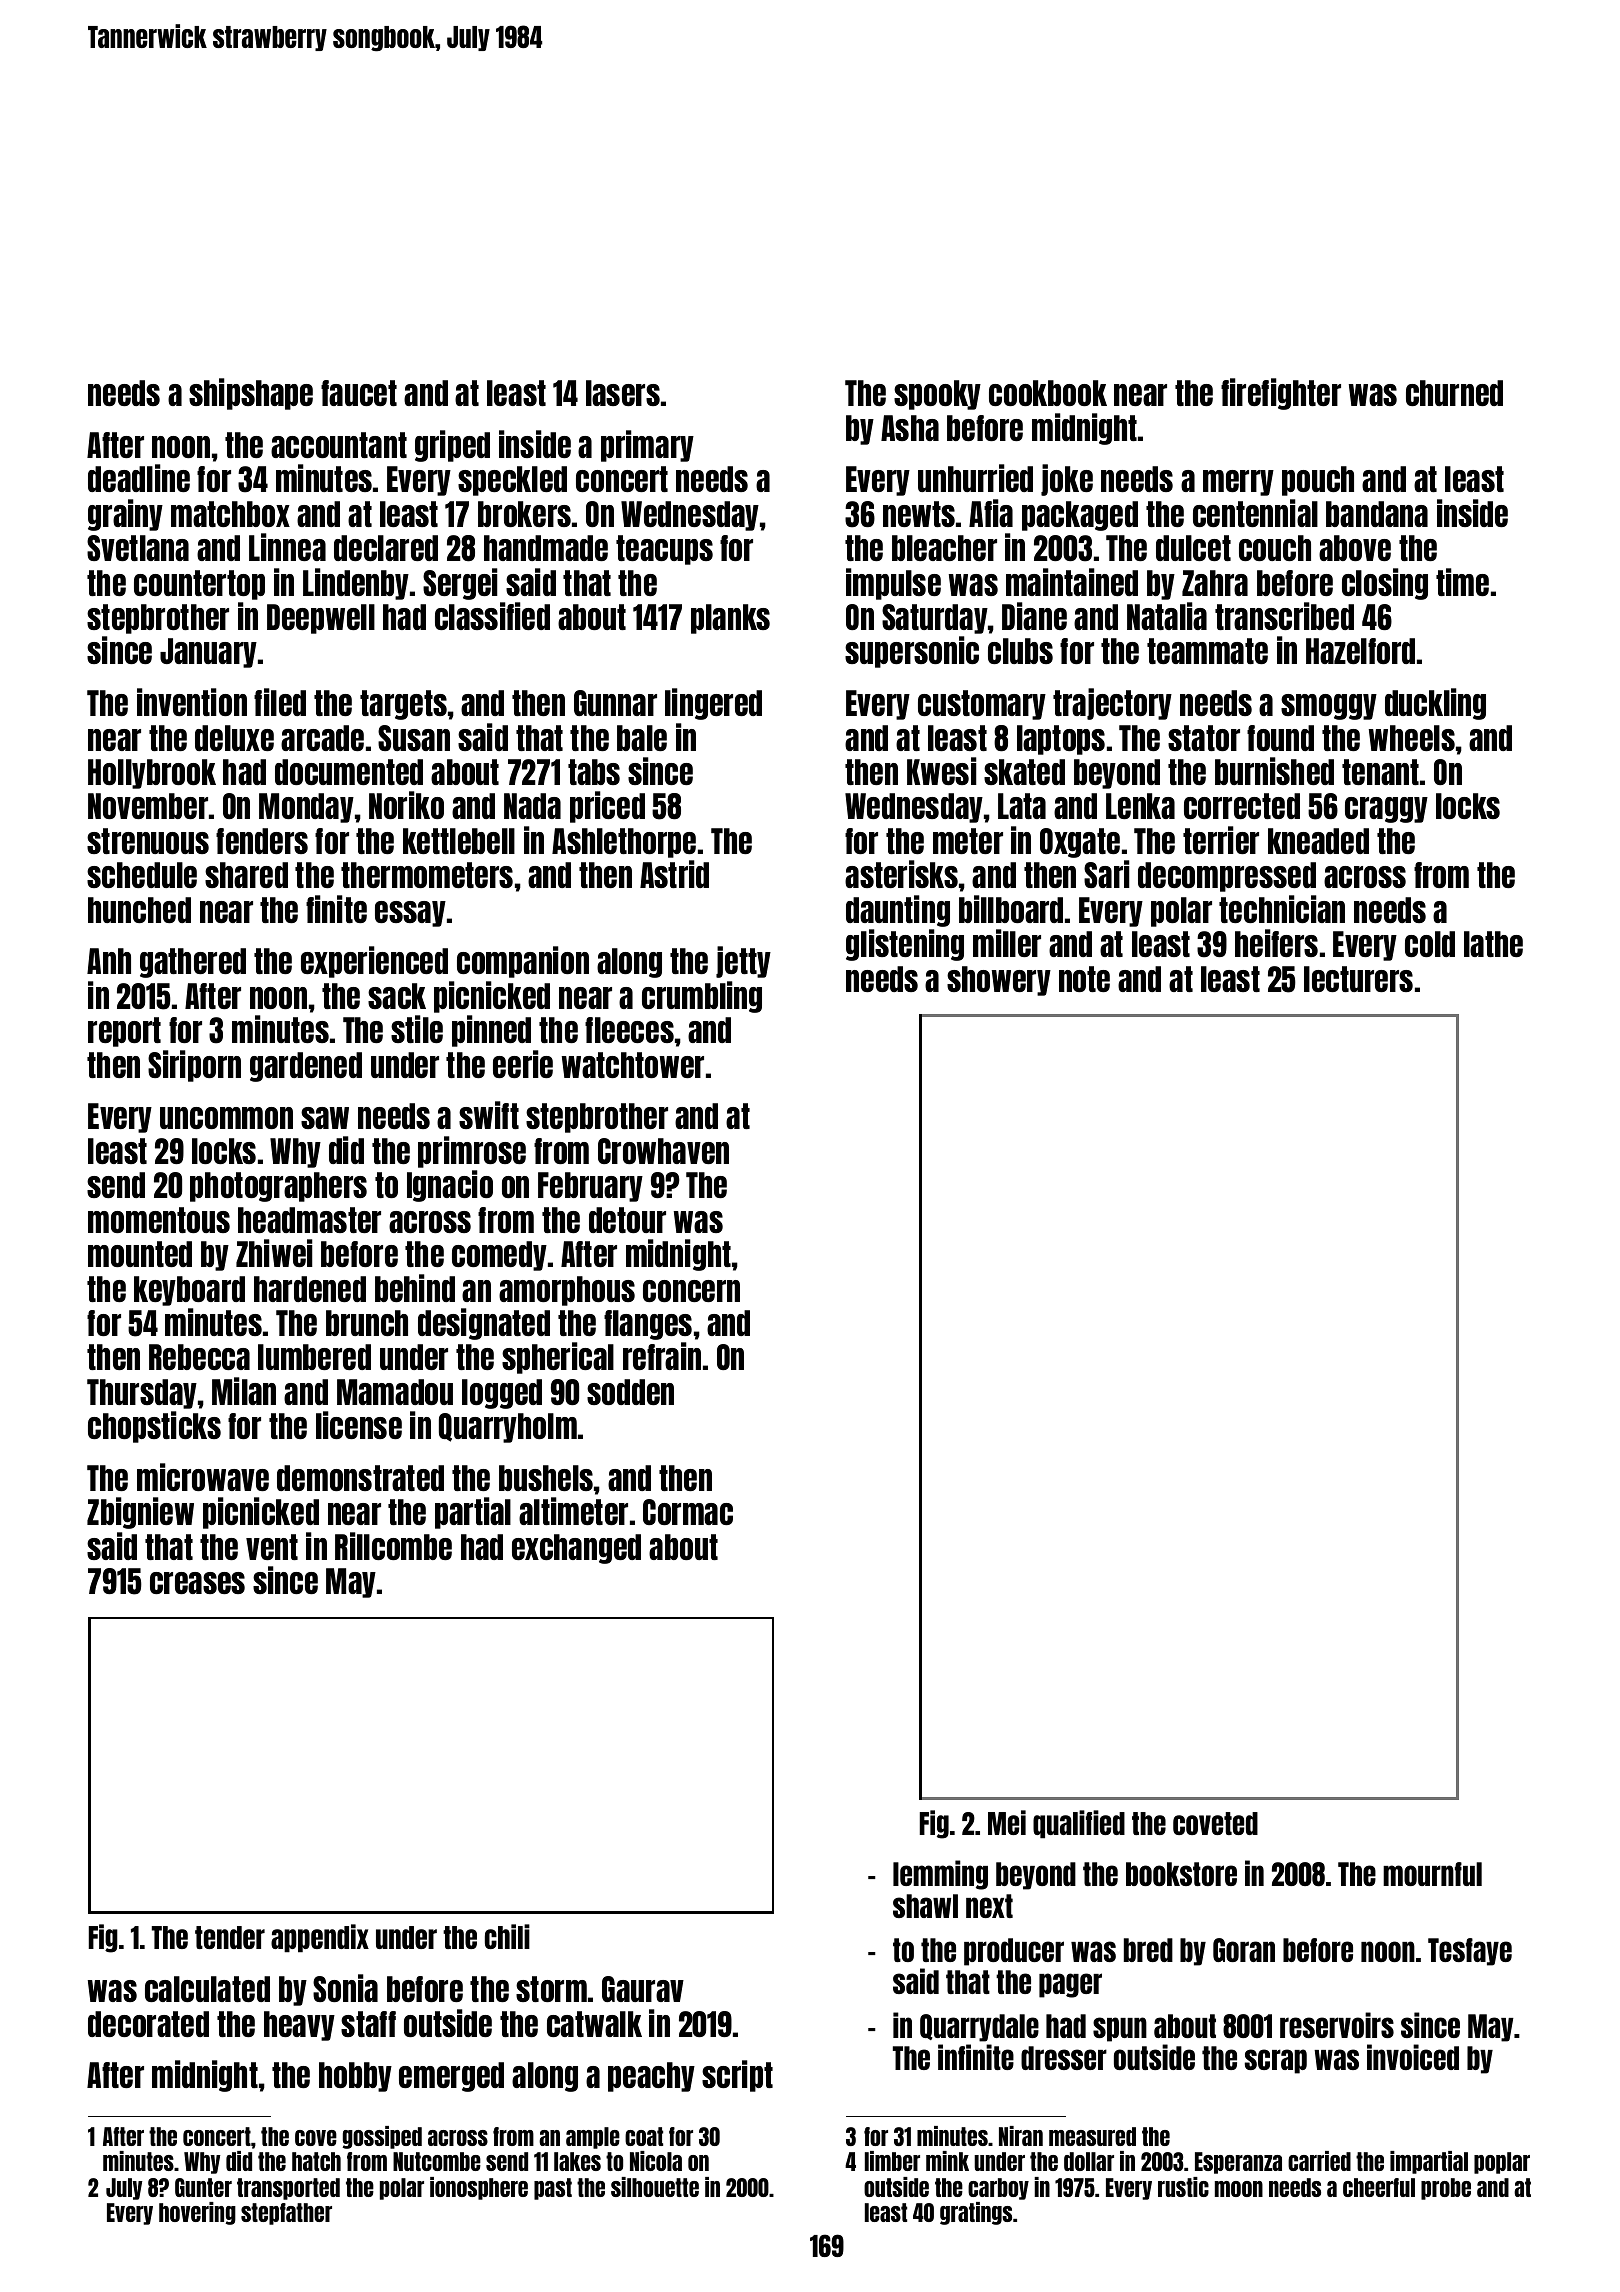 This document has height=2292, width=1620. Describe the element at coordinates (316, 2161) in the document. I see `hatch` at that location.
